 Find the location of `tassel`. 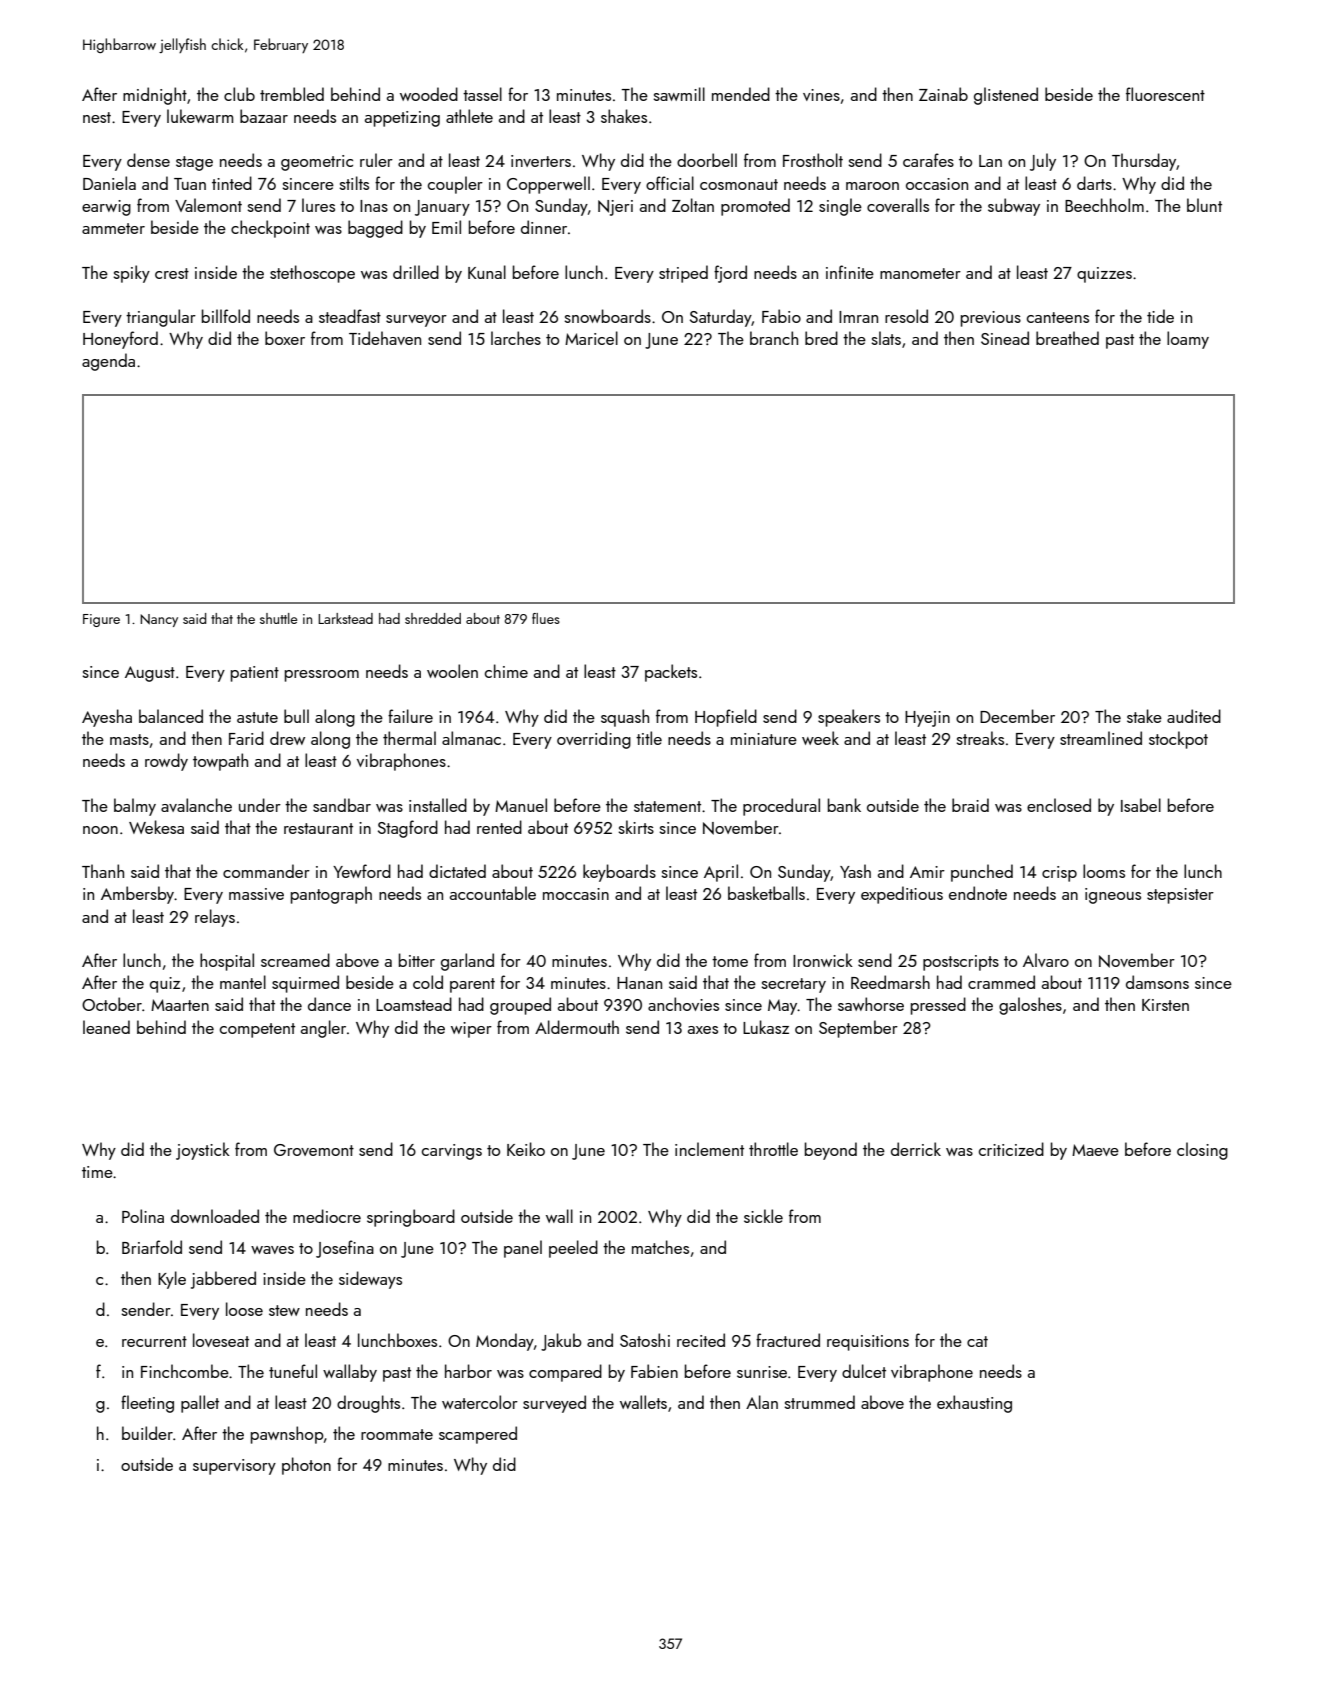

tassel is located at coordinates (482, 94).
